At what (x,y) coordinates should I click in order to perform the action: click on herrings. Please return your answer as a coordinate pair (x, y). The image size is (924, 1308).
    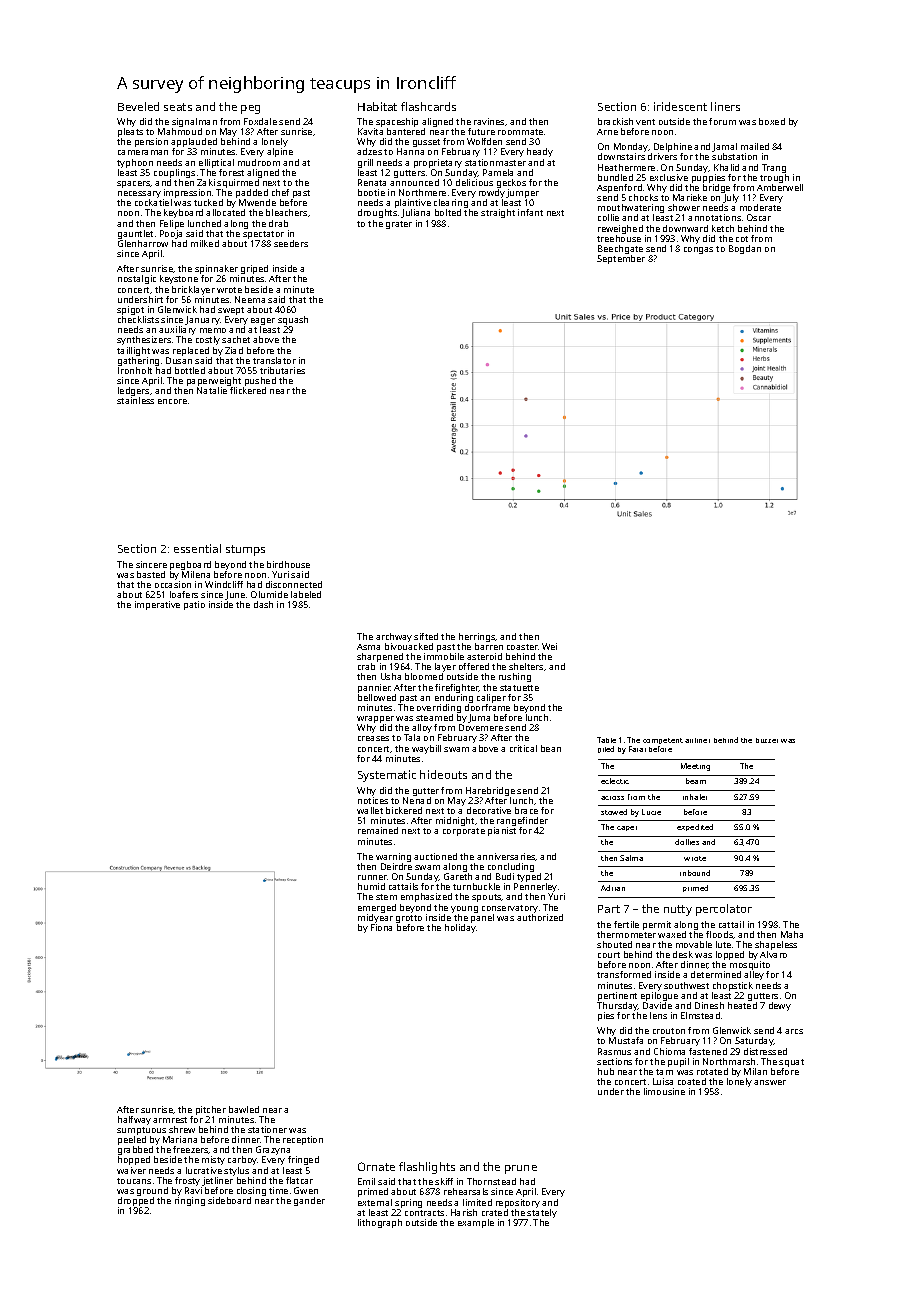
    Looking at the image, I should click on (477, 637).
